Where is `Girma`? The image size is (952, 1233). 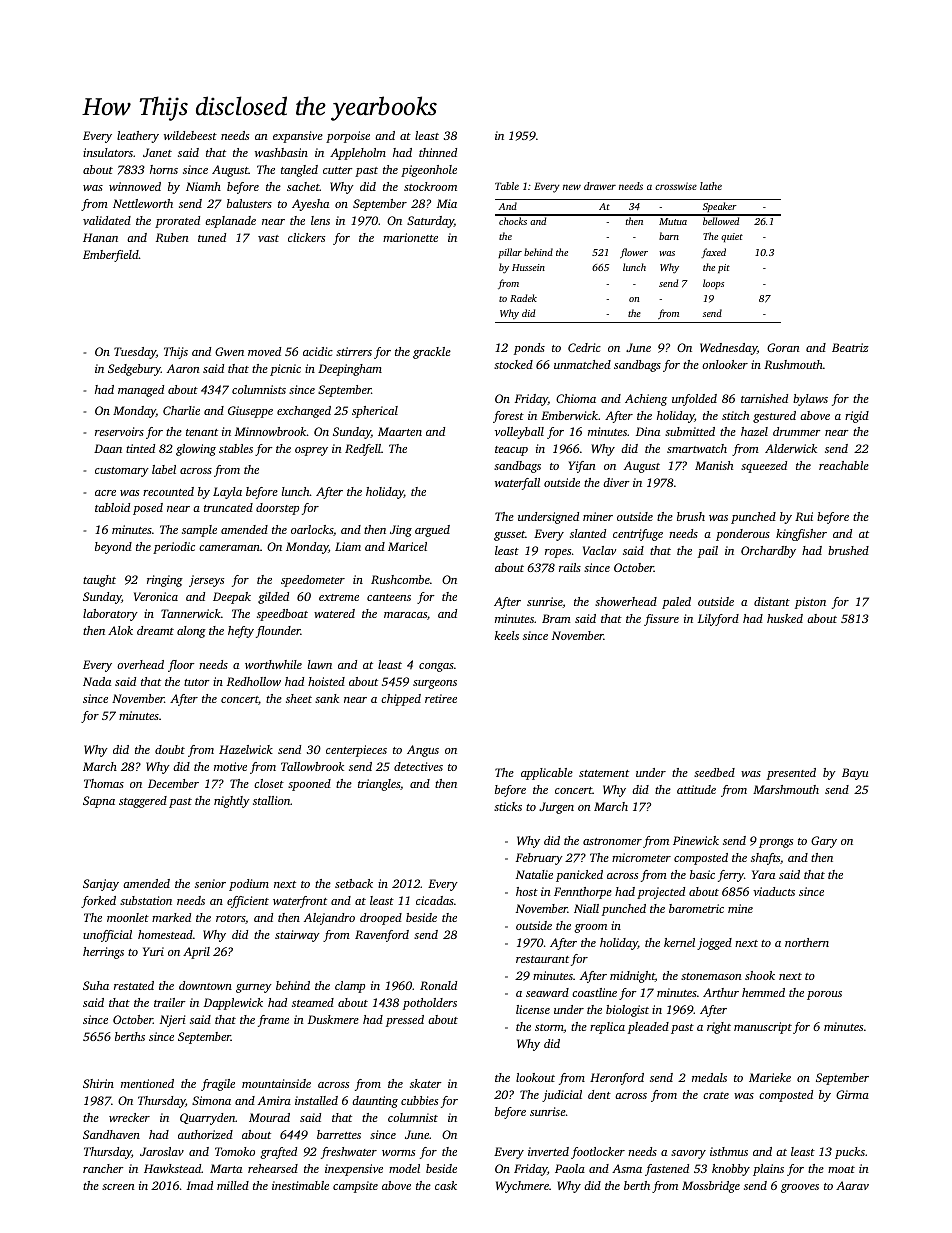 Girma is located at coordinates (852, 1094).
